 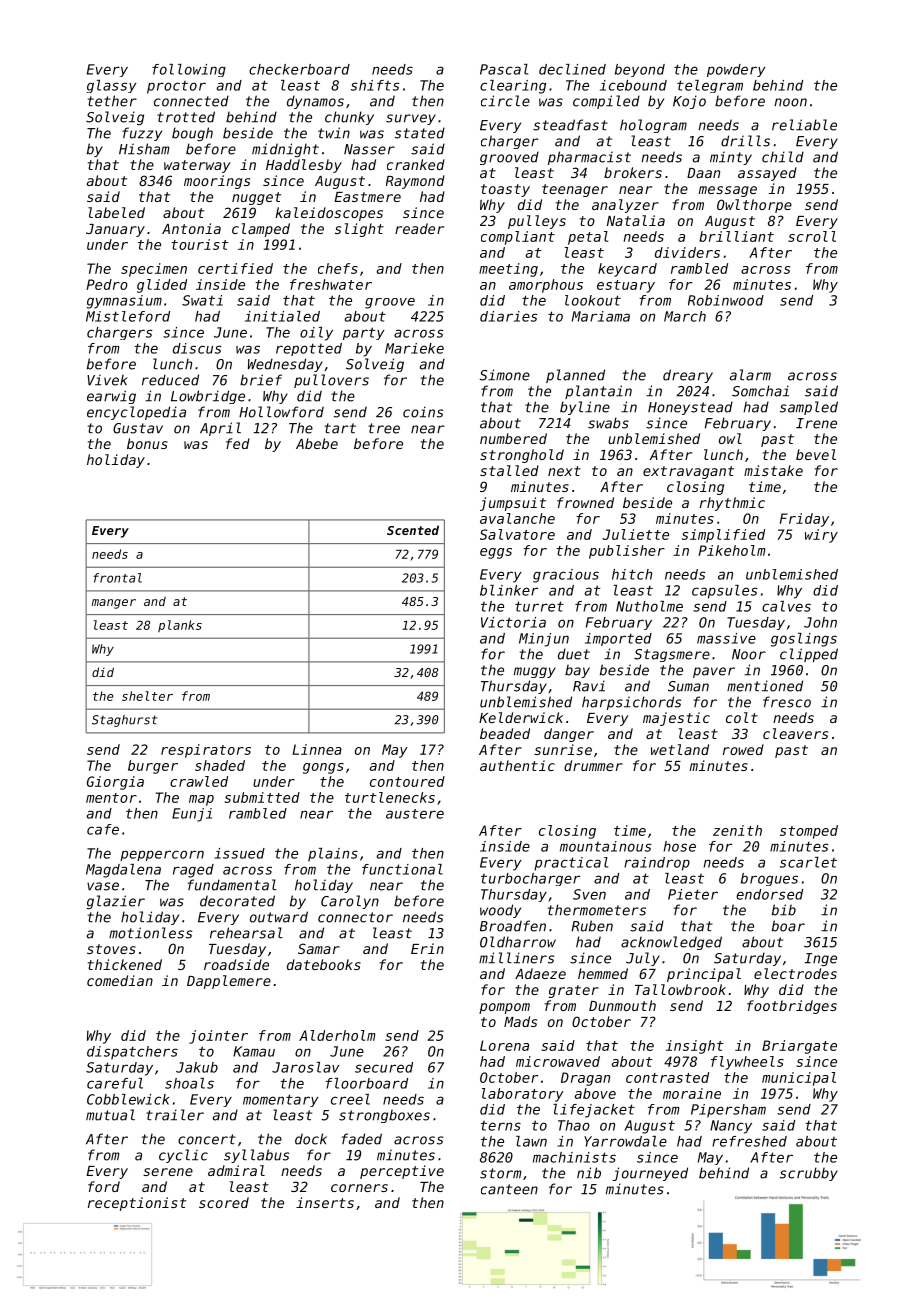 What do you see at coordinates (784, 910) in the document?
I see `bib` at bounding box center [784, 910].
